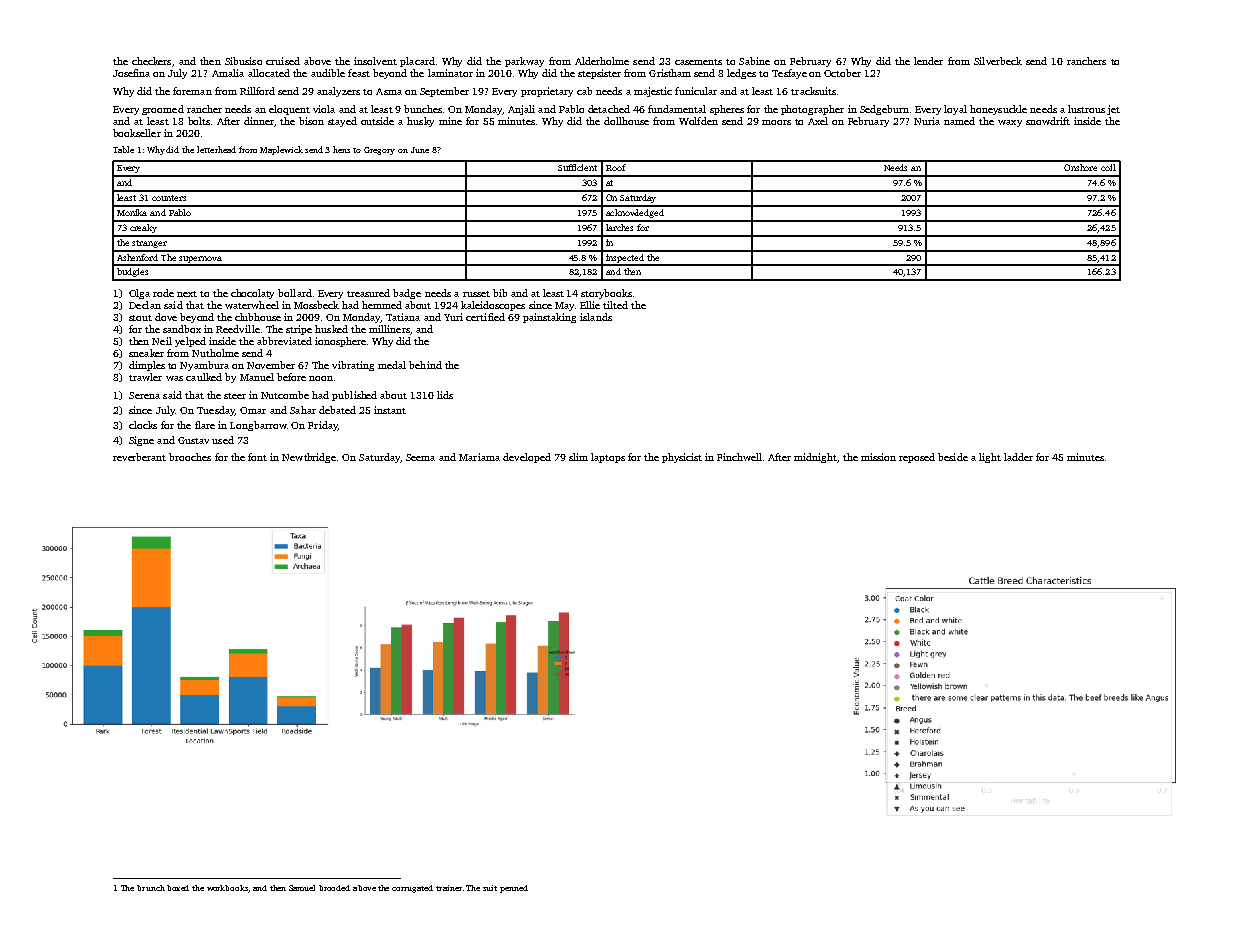 The height and width of the page is (952, 1233). Describe the element at coordinates (549, 318) in the page. I see `painstaking` at that location.
